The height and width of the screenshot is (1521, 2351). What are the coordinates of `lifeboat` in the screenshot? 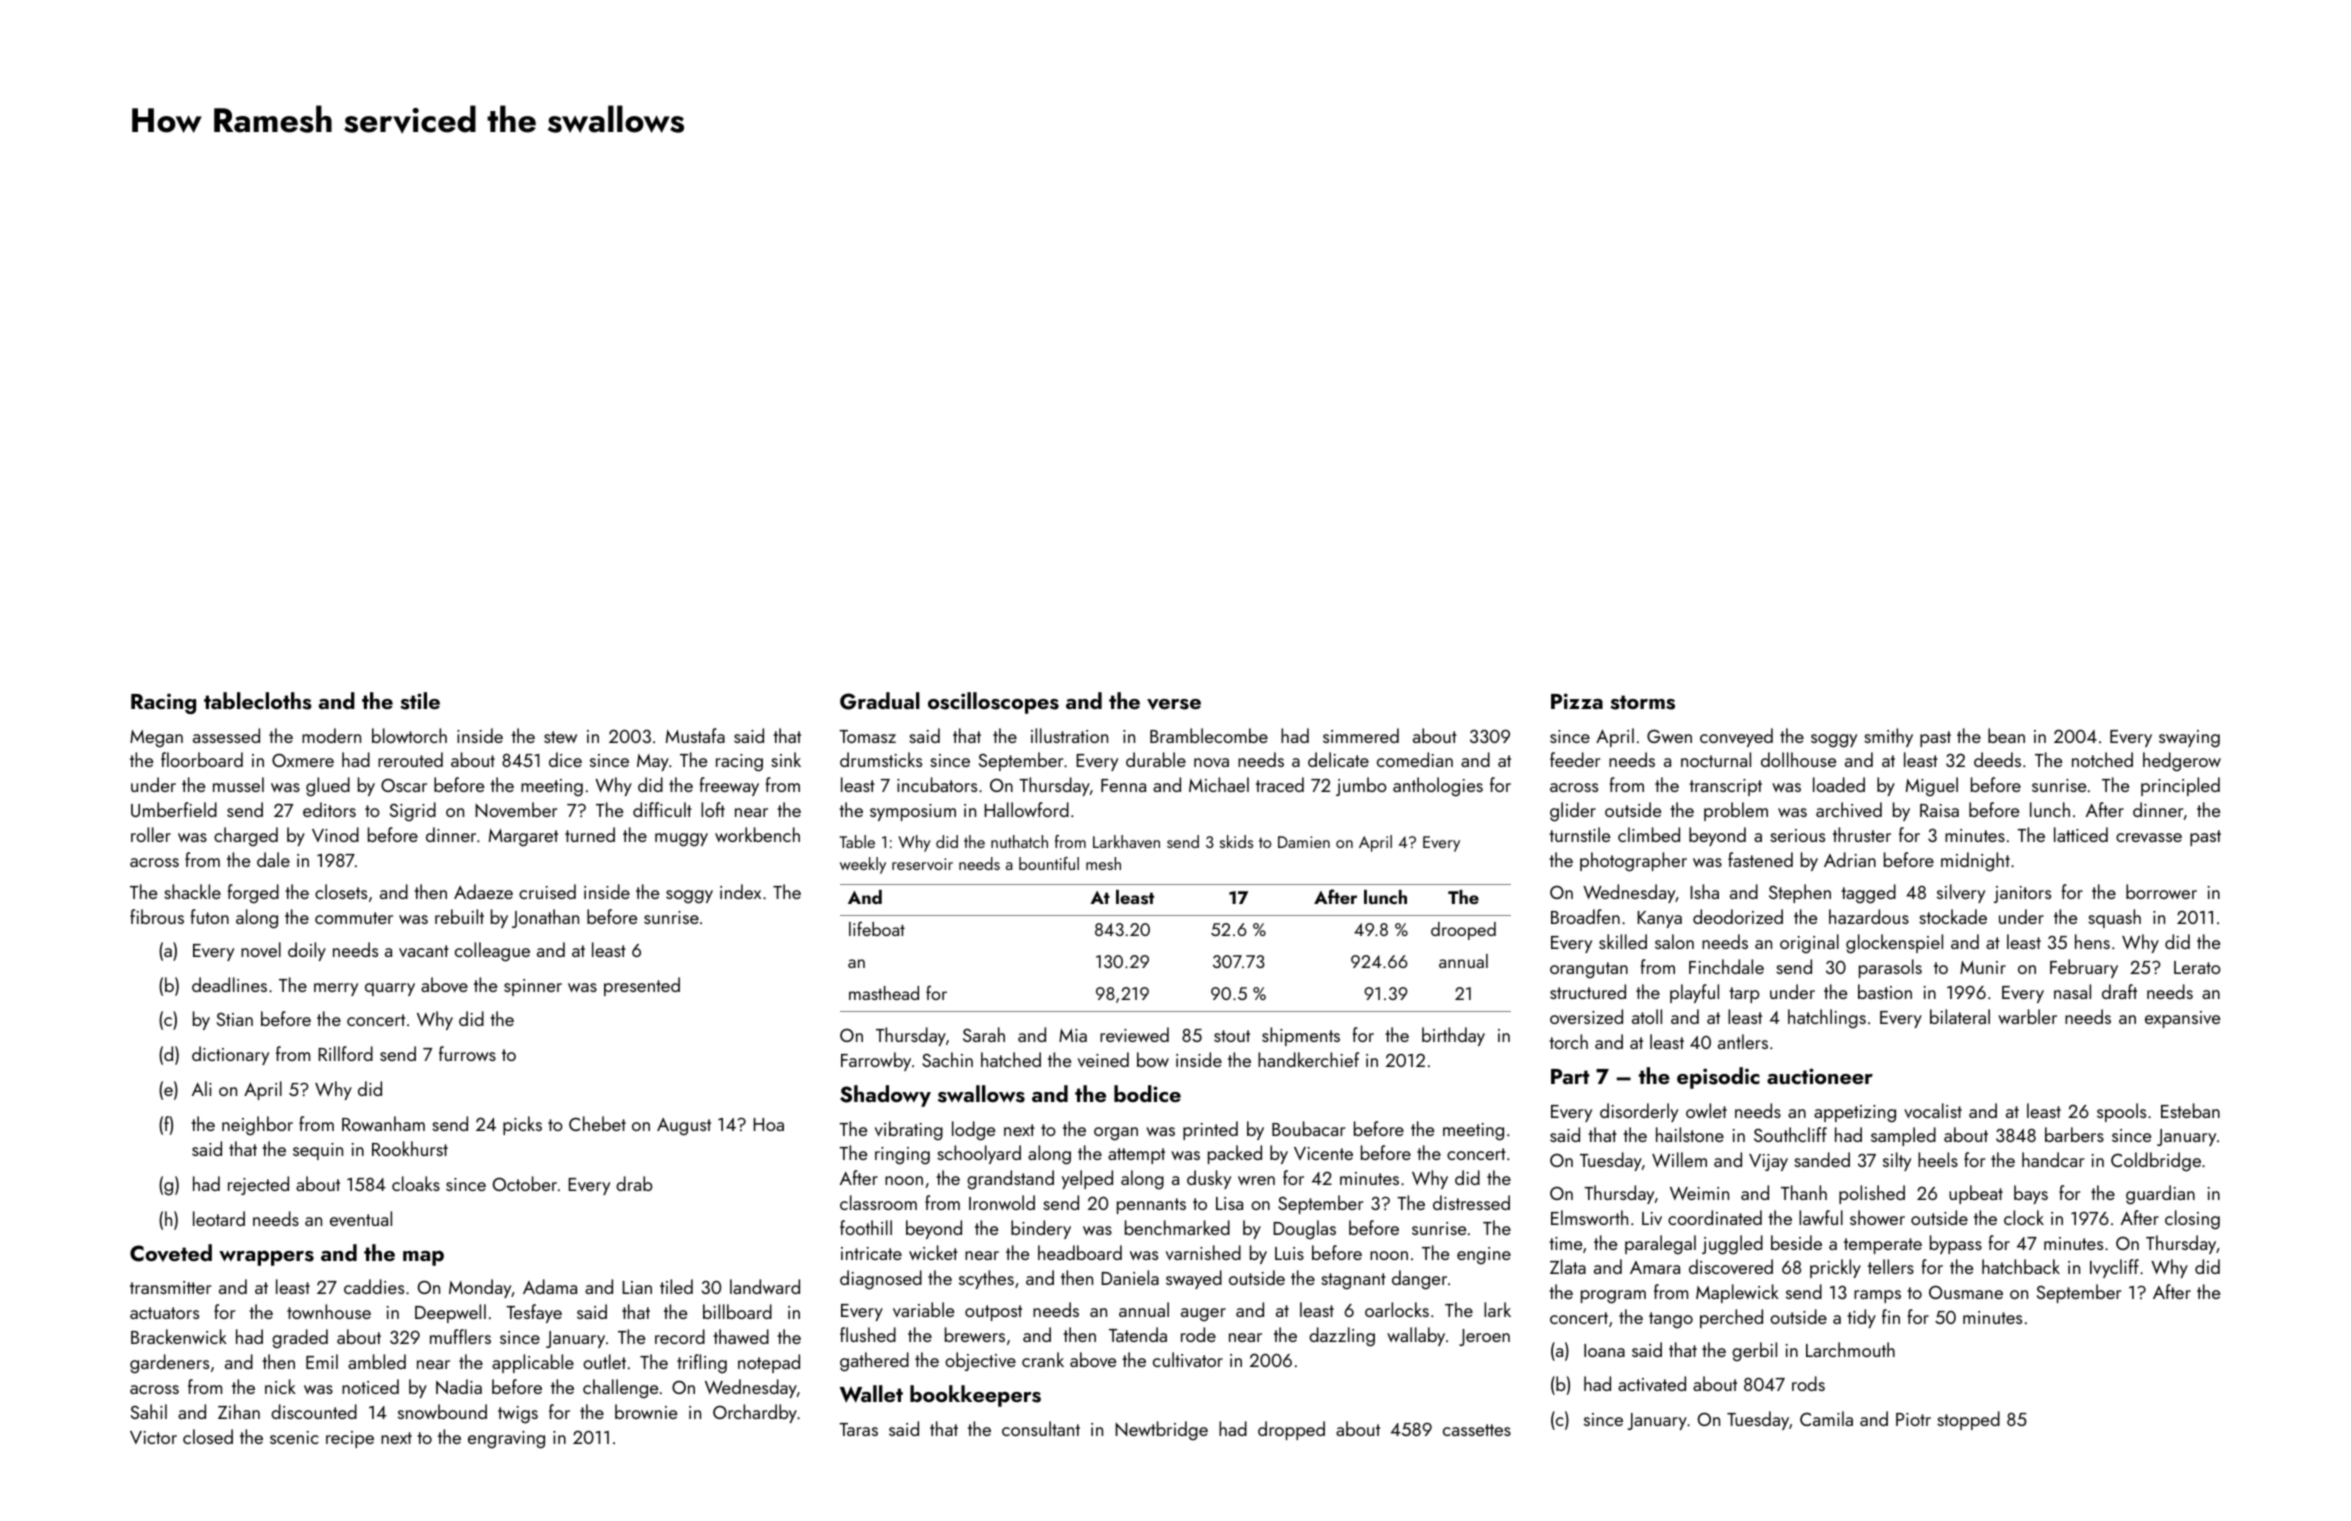 It's located at (877, 928).
